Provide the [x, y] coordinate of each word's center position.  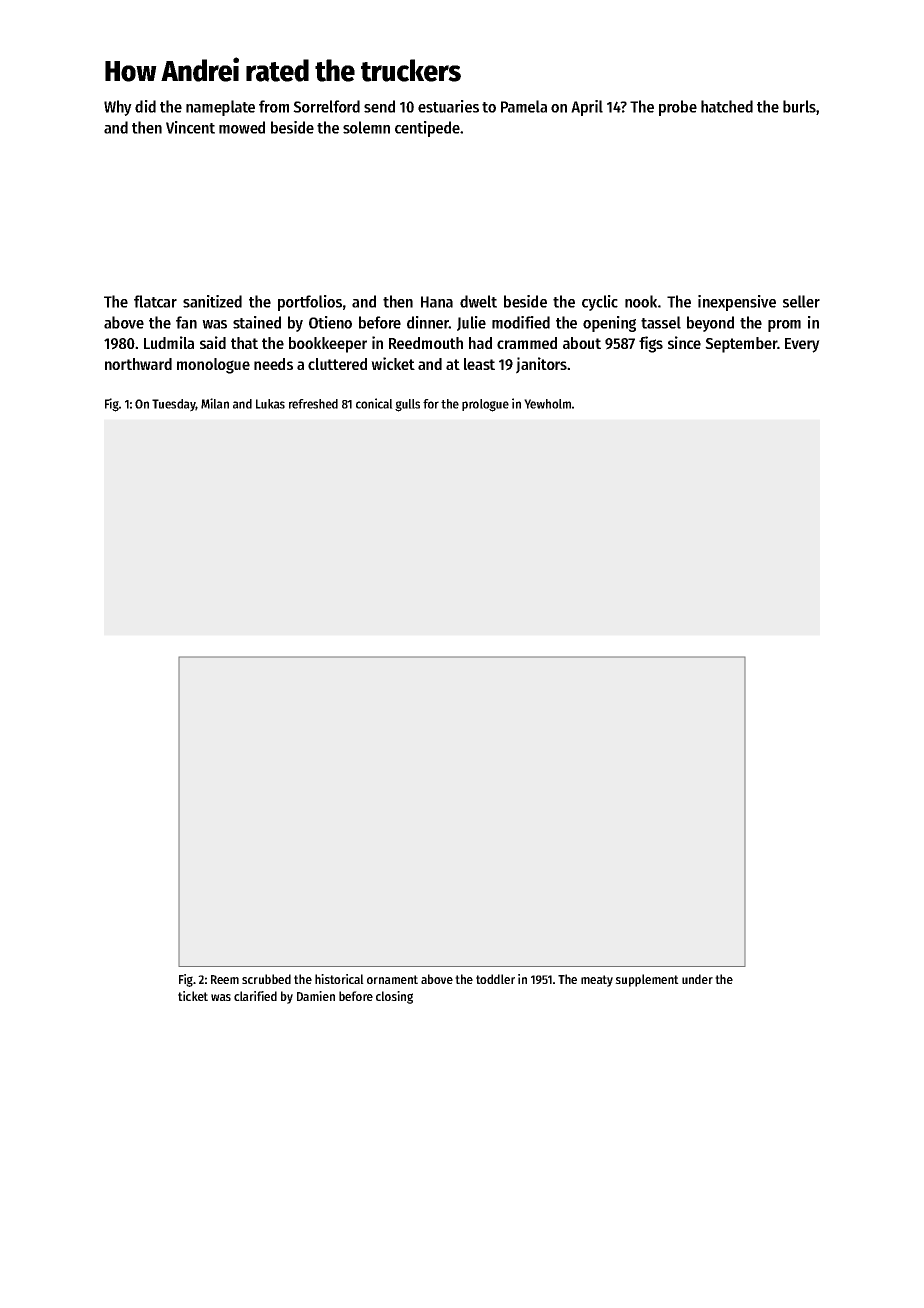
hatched [727, 106]
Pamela [524, 106]
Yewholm [547, 404]
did [145, 106]
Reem [225, 979]
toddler [495, 979]
